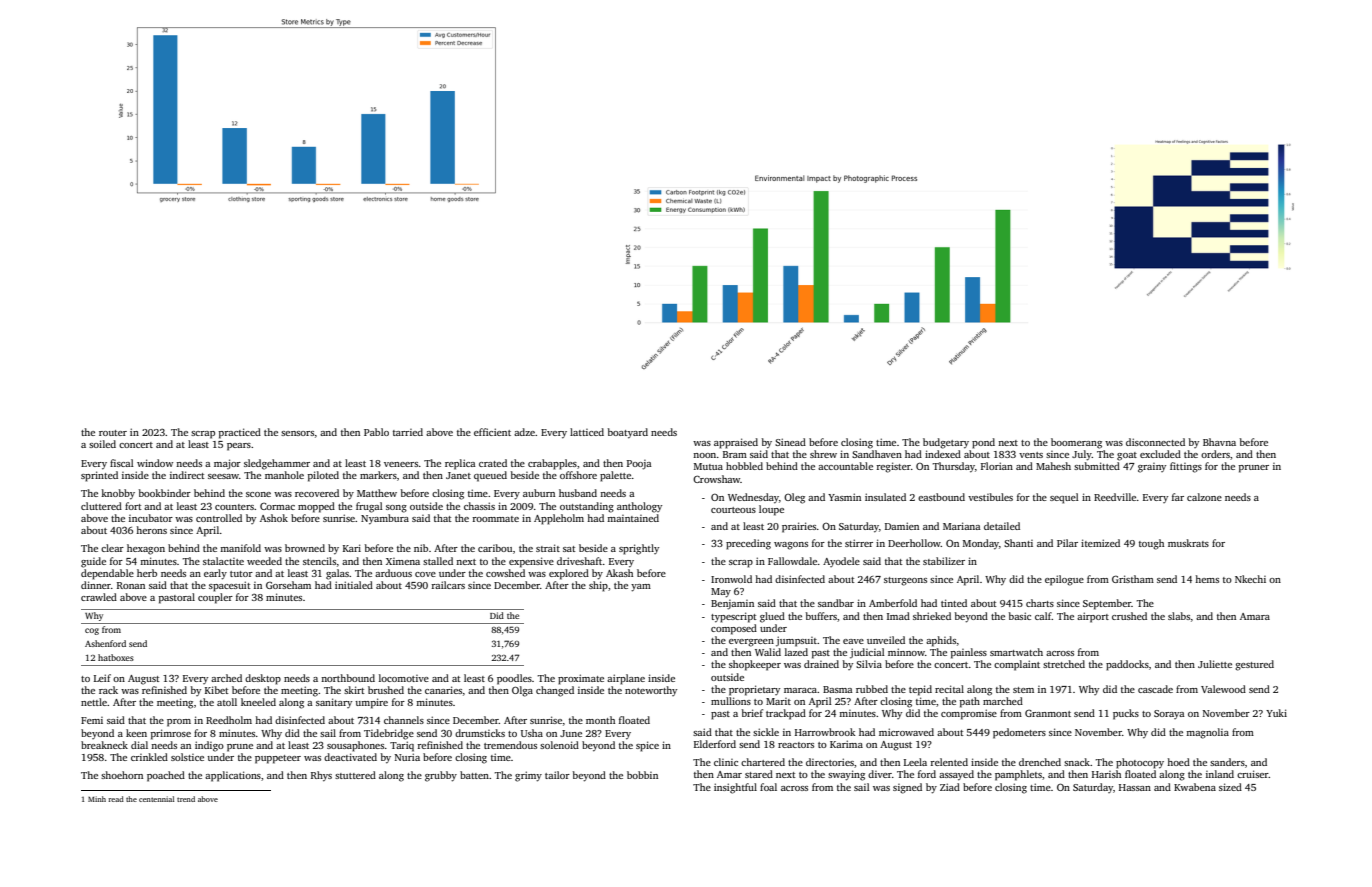 The height and width of the document is (887, 1372). What do you see at coordinates (1133, 579) in the document?
I see `Gristham` at bounding box center [1133, 579].
